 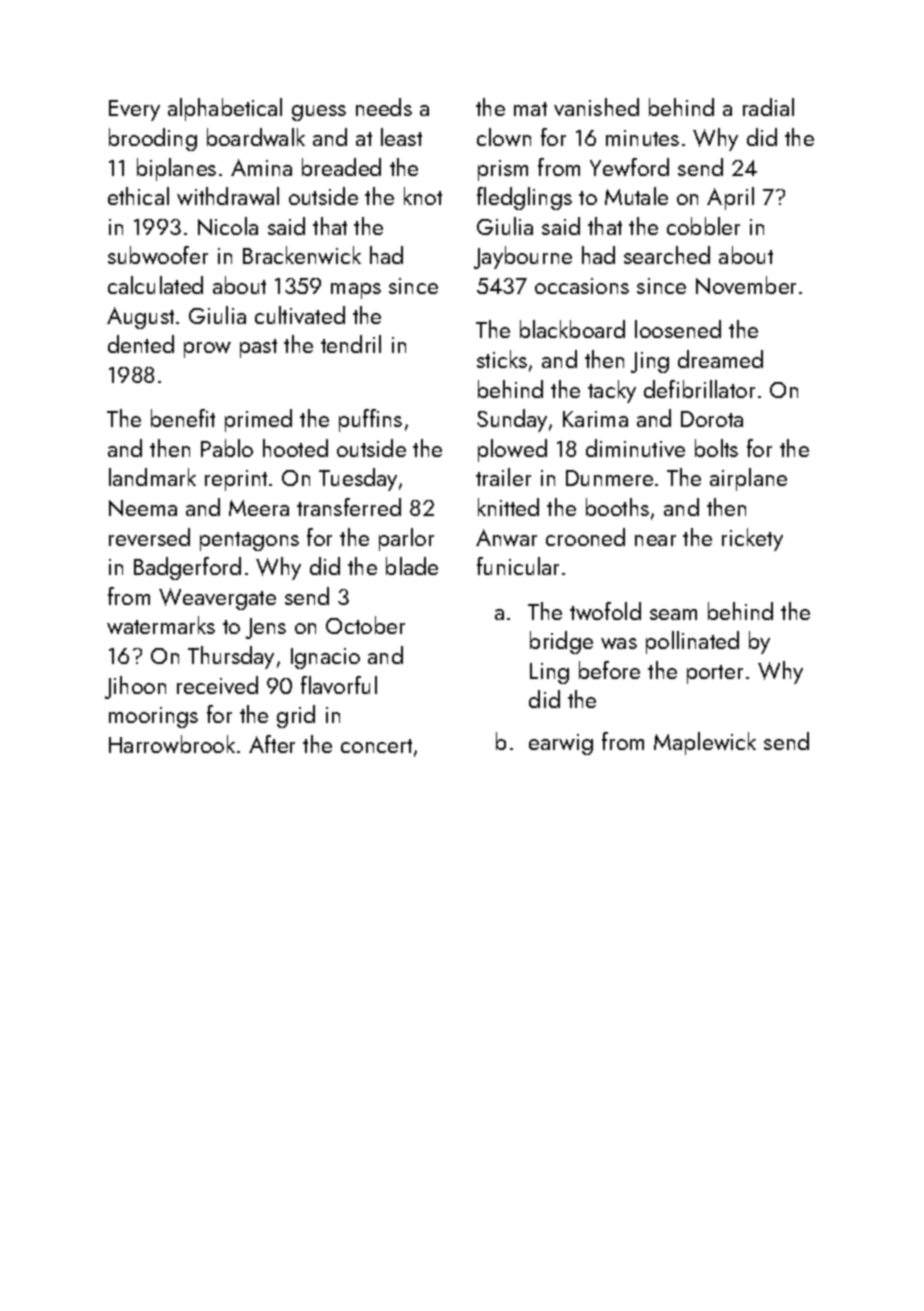 I want to click on searched, so click(x=667, y=255).
